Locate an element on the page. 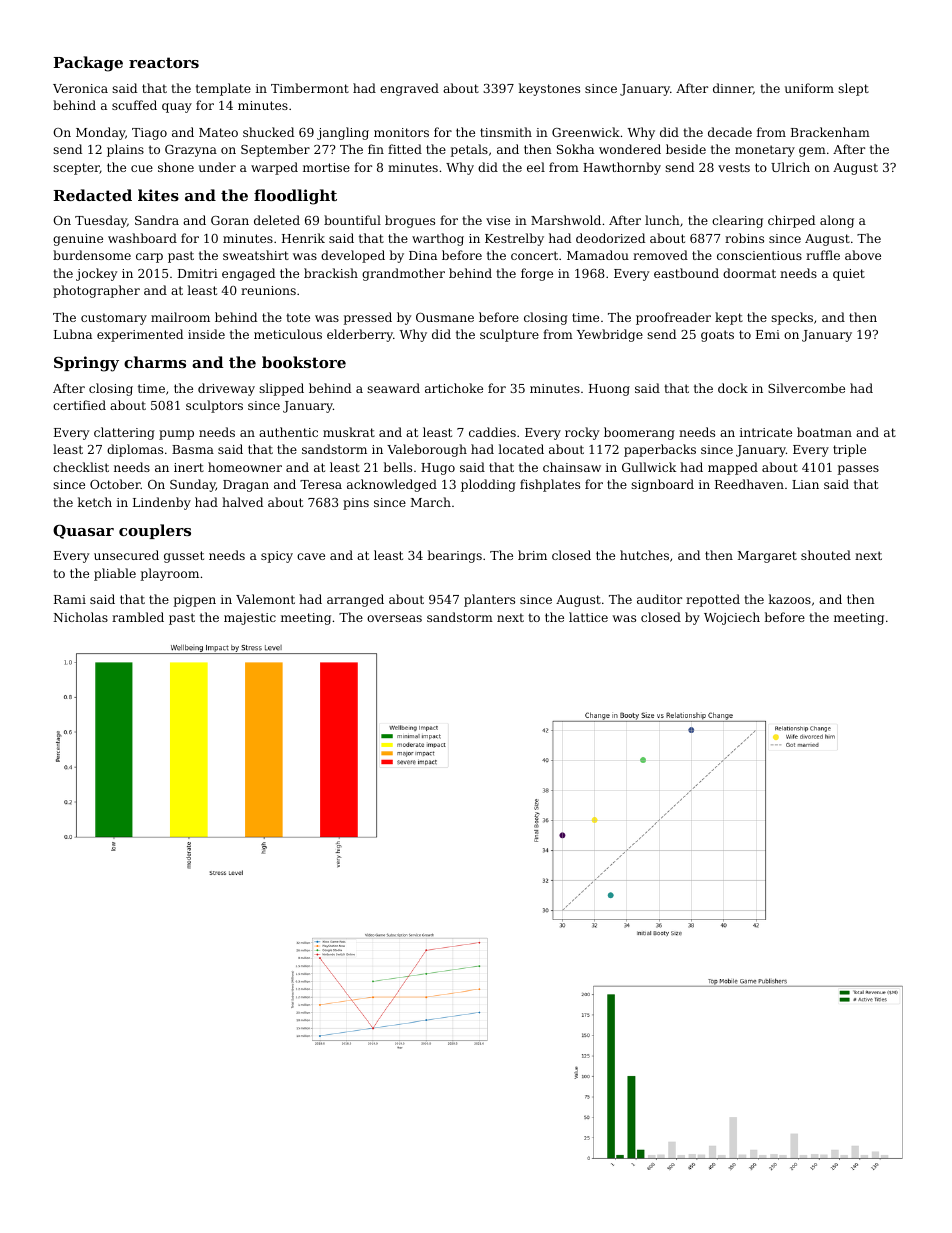 The height and width of the document is (1233, 952). lattice is located at coordinates (588, 617).
